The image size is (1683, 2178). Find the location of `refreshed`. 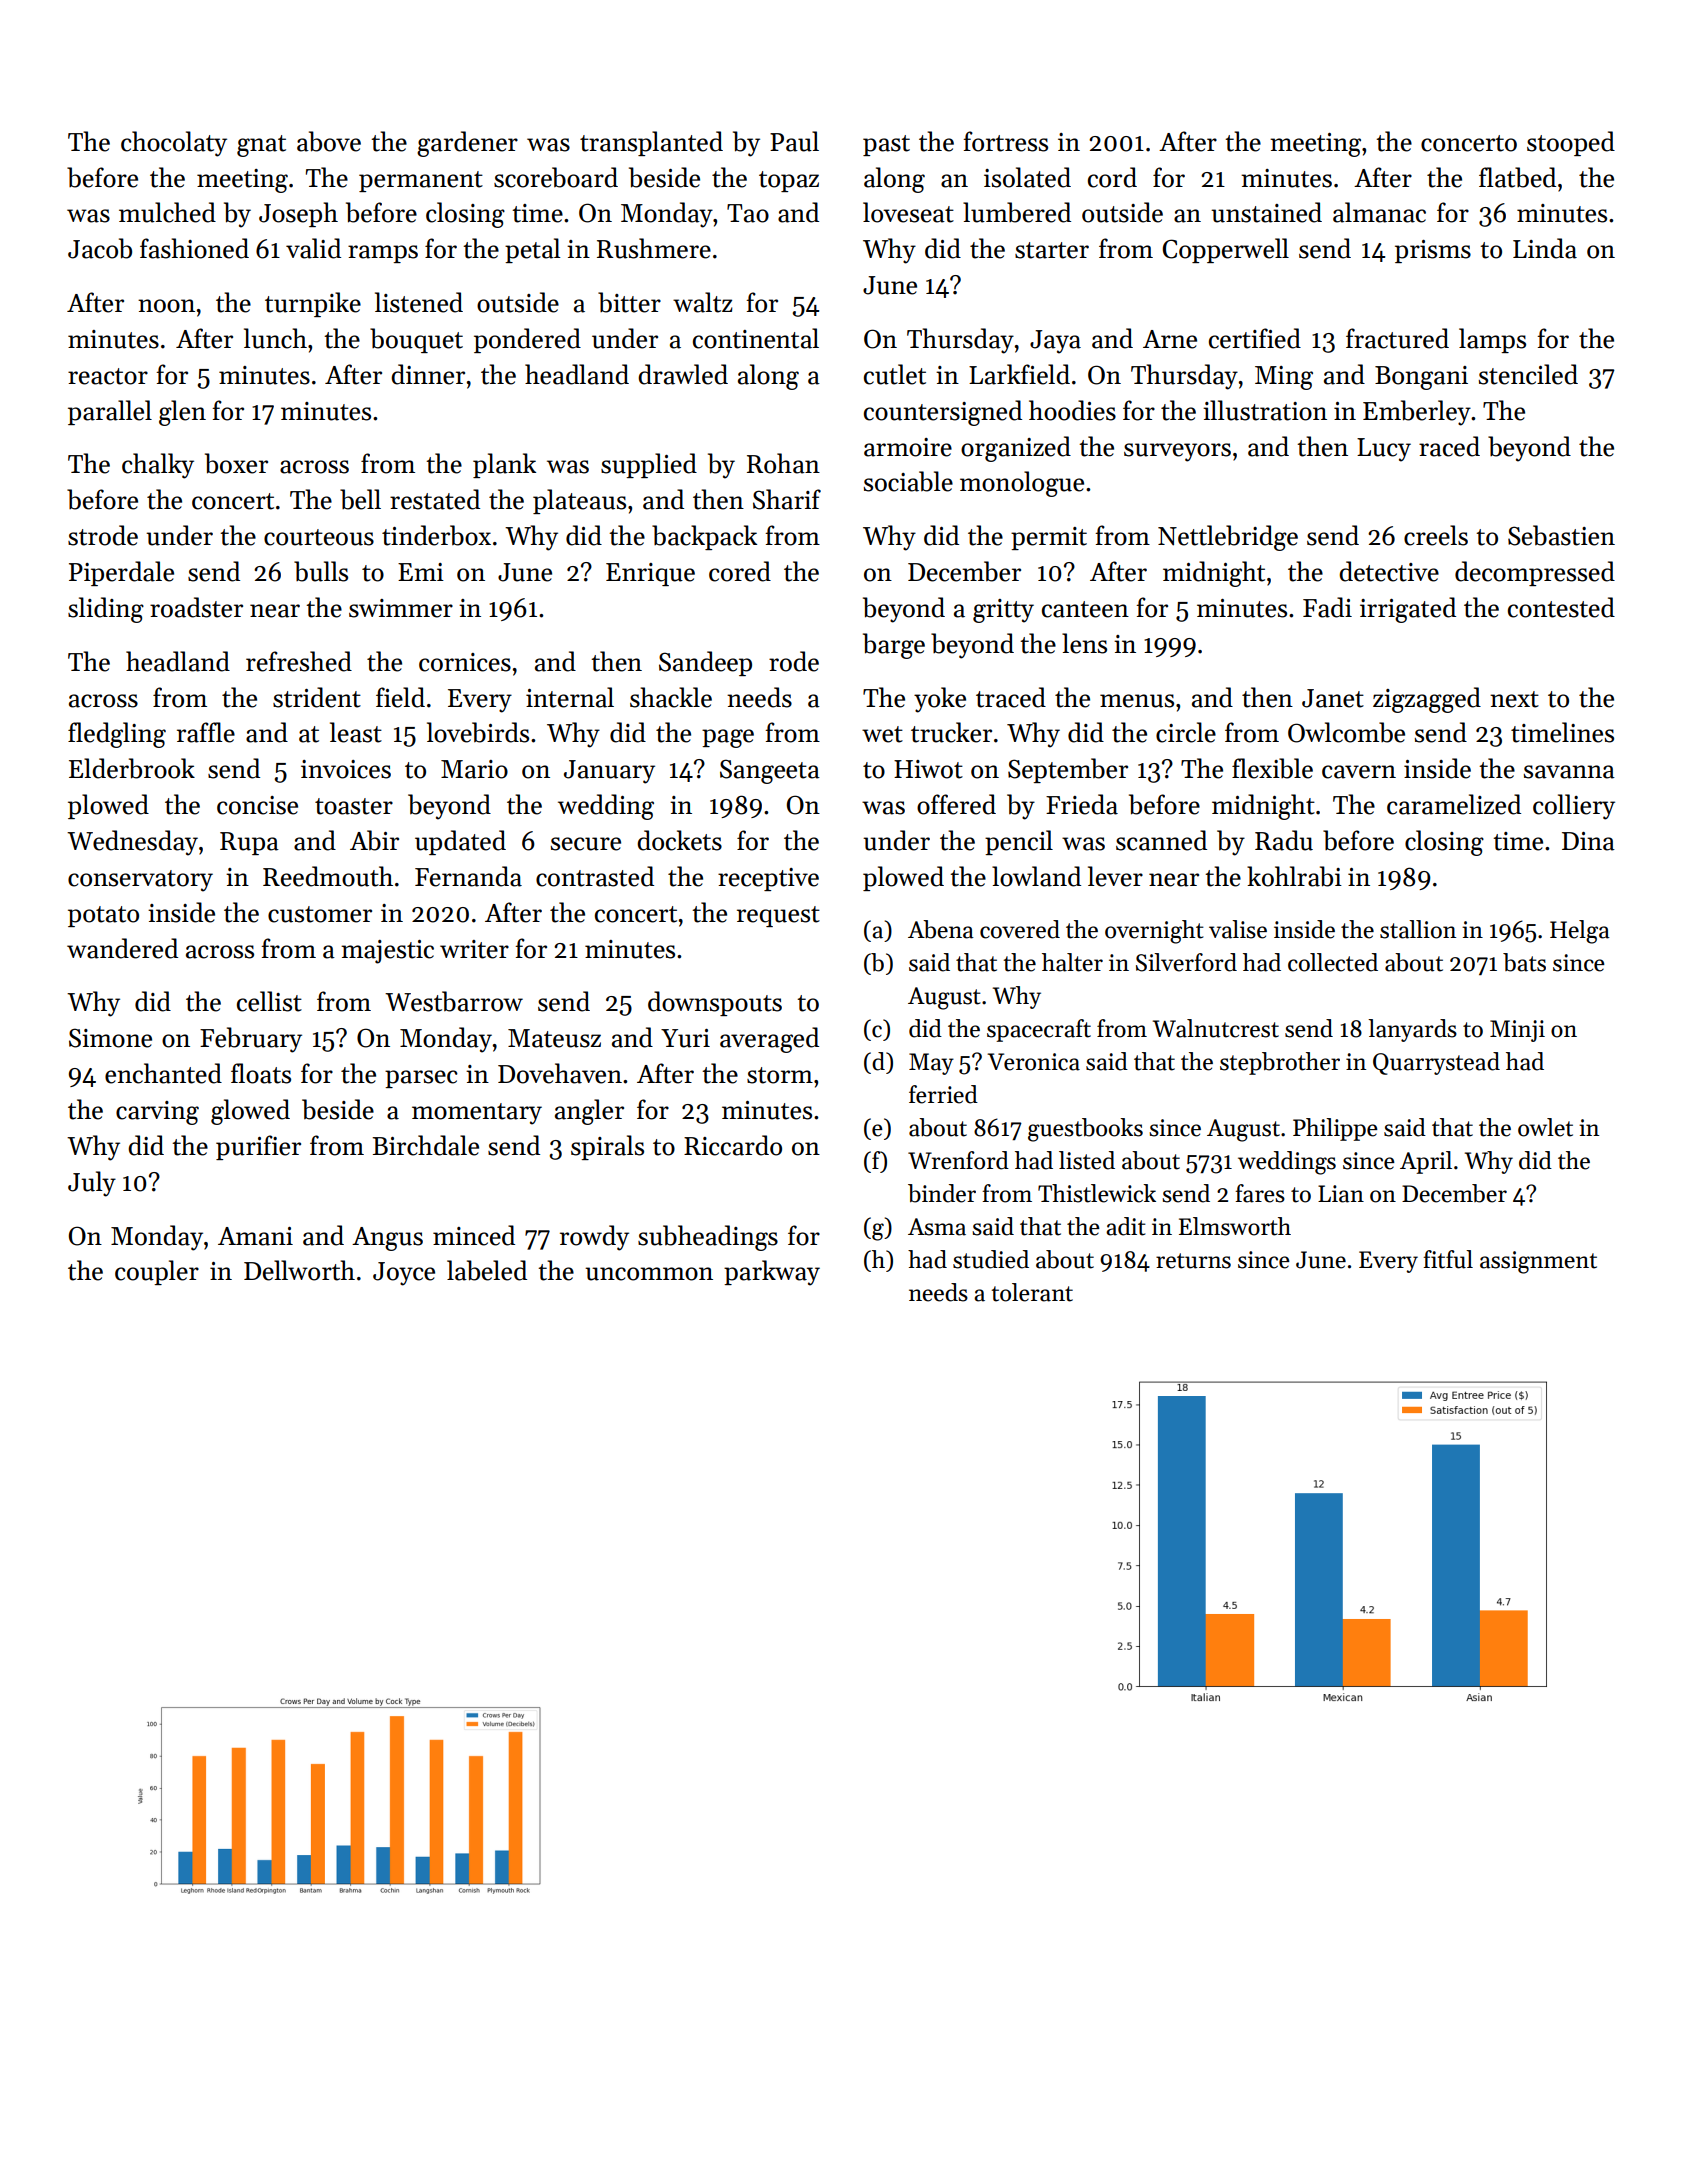

refreshed is located at coordinates (299, 661).
